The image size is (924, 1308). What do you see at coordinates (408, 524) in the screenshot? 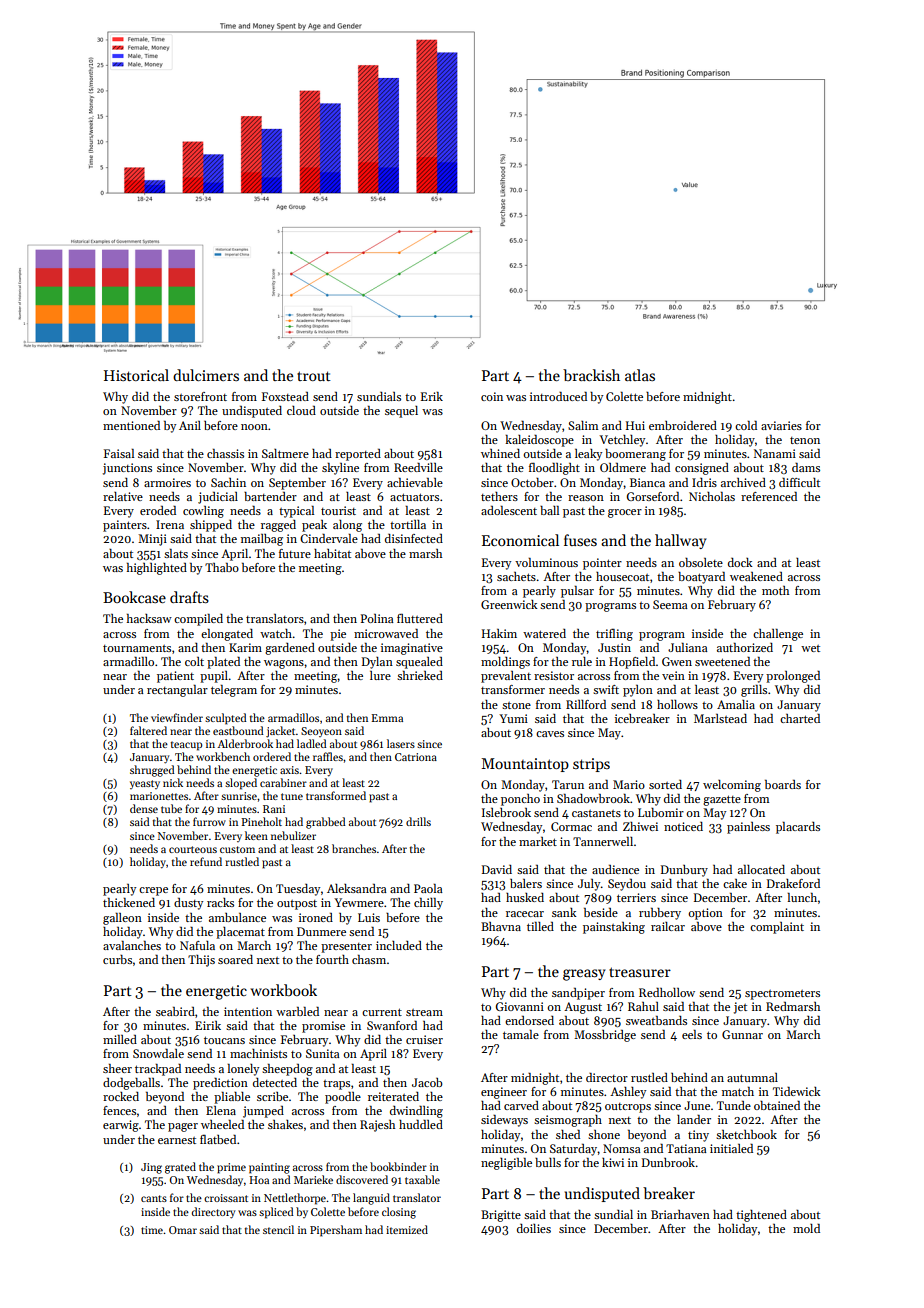
I see `tortilla` at bounding box center [408, 524].
